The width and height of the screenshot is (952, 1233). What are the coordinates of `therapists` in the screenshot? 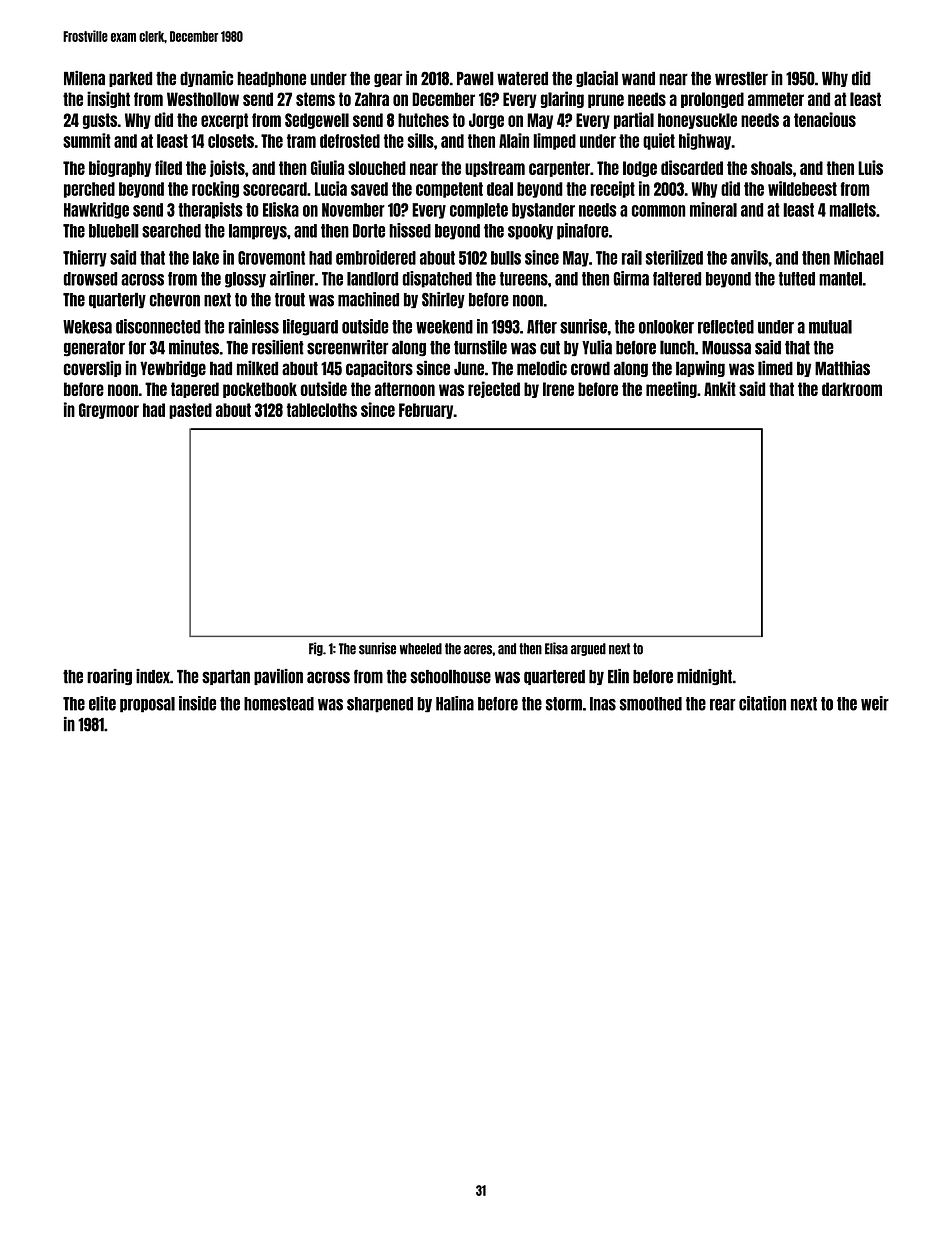 It's located at (210, 210).
